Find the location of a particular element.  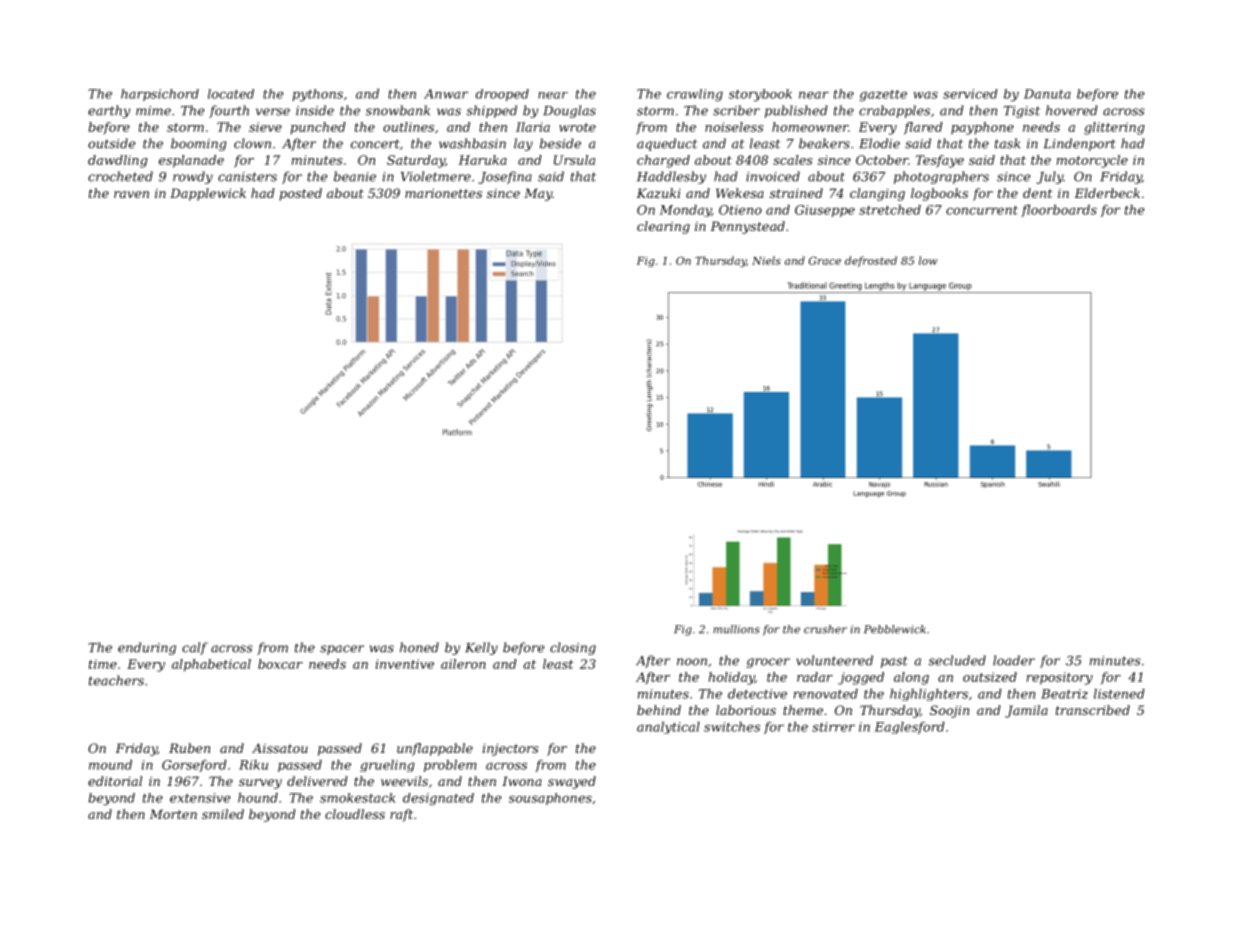

raven is located at coordinates (131, 194).
